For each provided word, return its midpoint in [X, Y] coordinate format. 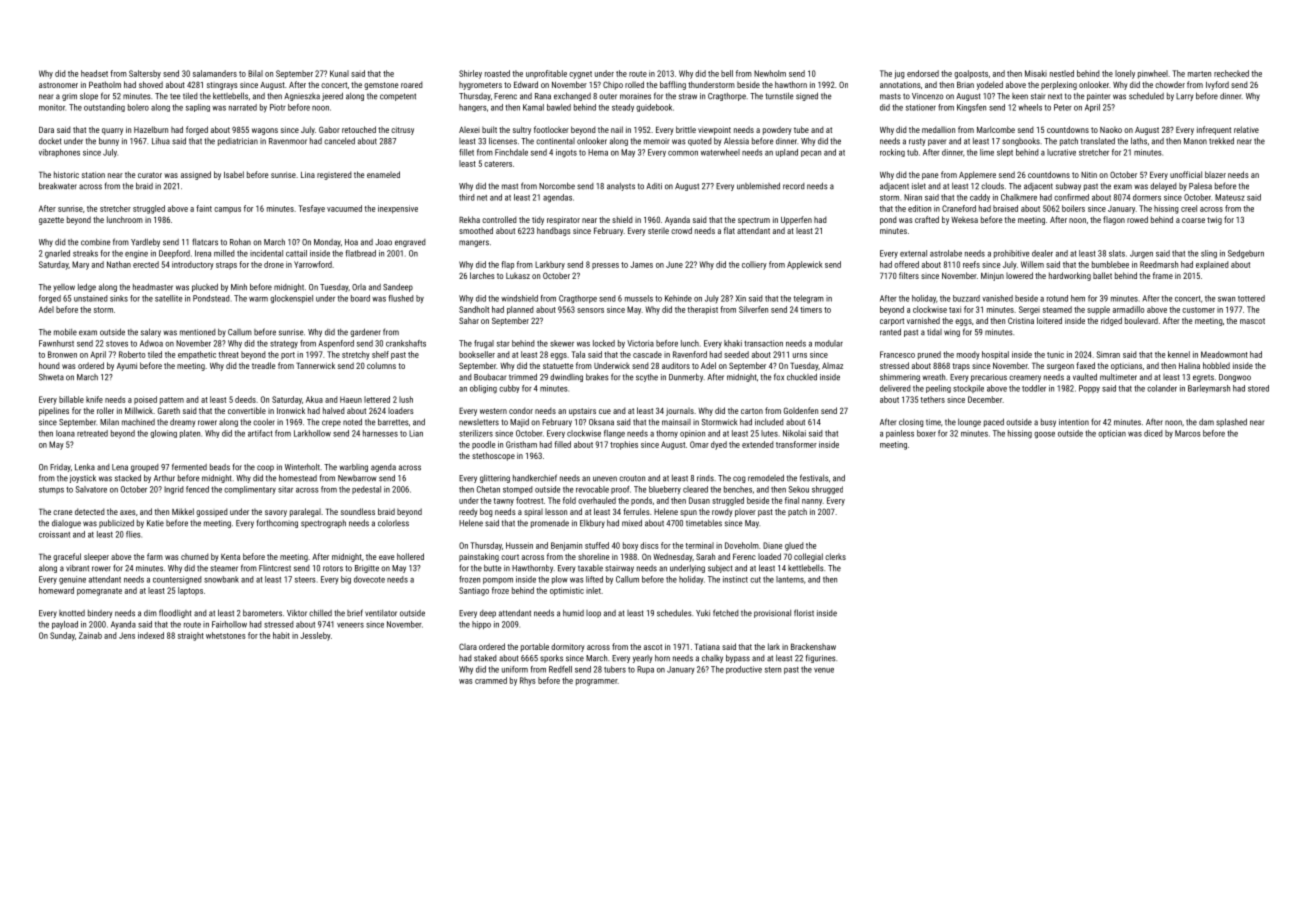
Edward [526, 84]
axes [128, 512]
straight [191, 636]
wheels [1030, 107]
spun [688, 513]
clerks [835, 556]
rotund [1057, 298]
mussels [639, 298]
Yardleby [145, 242]
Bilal [255, 73]
